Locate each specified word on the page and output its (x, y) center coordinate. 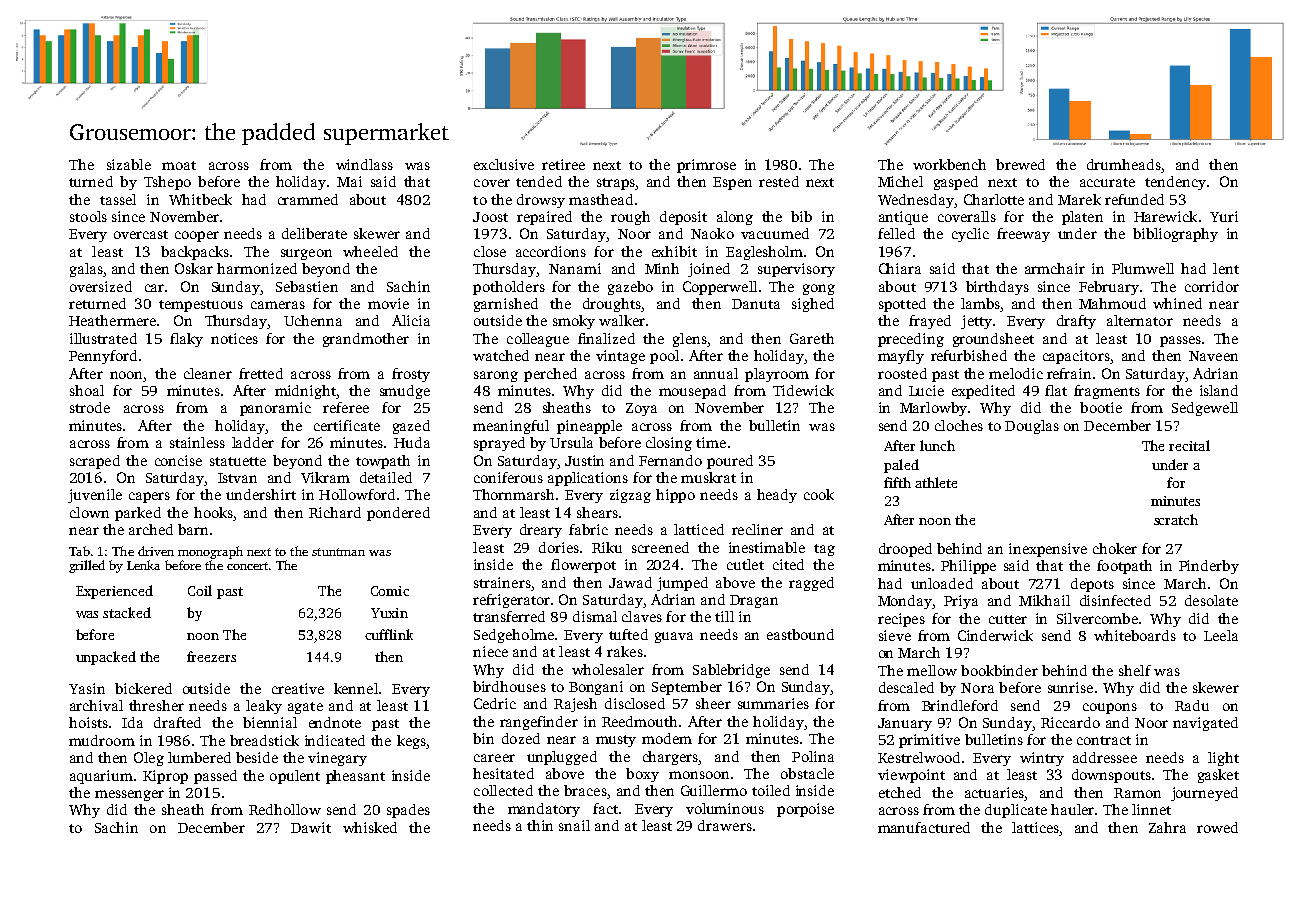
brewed (1020, 164)
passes (1180, 341)
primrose (706, 166)
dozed (521, 738)
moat (179, 165)
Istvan (237, 478)
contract (1104, 740)
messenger (129, 795)
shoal (87, 390)
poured (730, 462)
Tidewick (803, 390)
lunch (937, 445)
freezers (211, 656)
